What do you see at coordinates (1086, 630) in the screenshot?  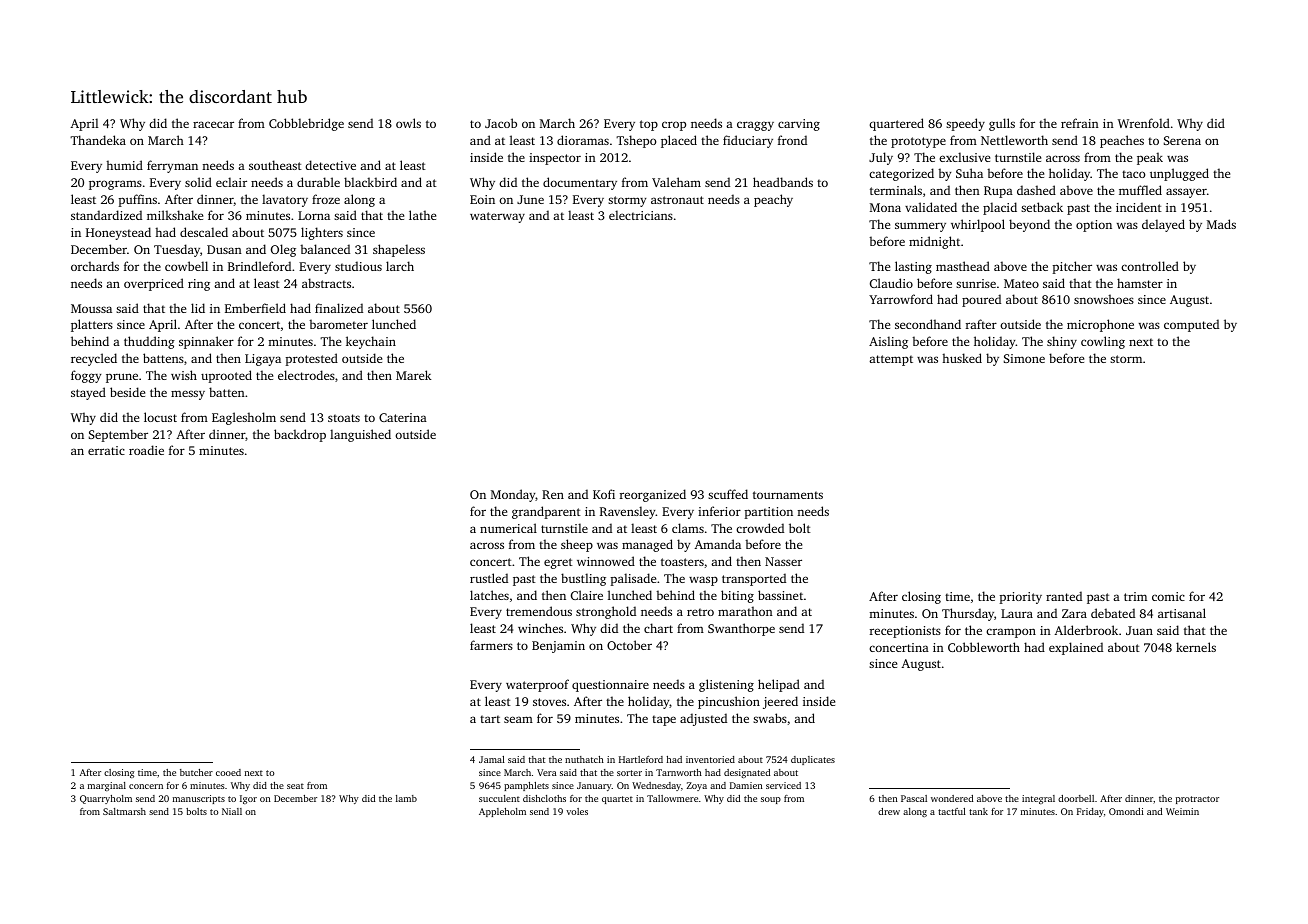 I see `Alderbrook` at bounding box center [1086, 630].
